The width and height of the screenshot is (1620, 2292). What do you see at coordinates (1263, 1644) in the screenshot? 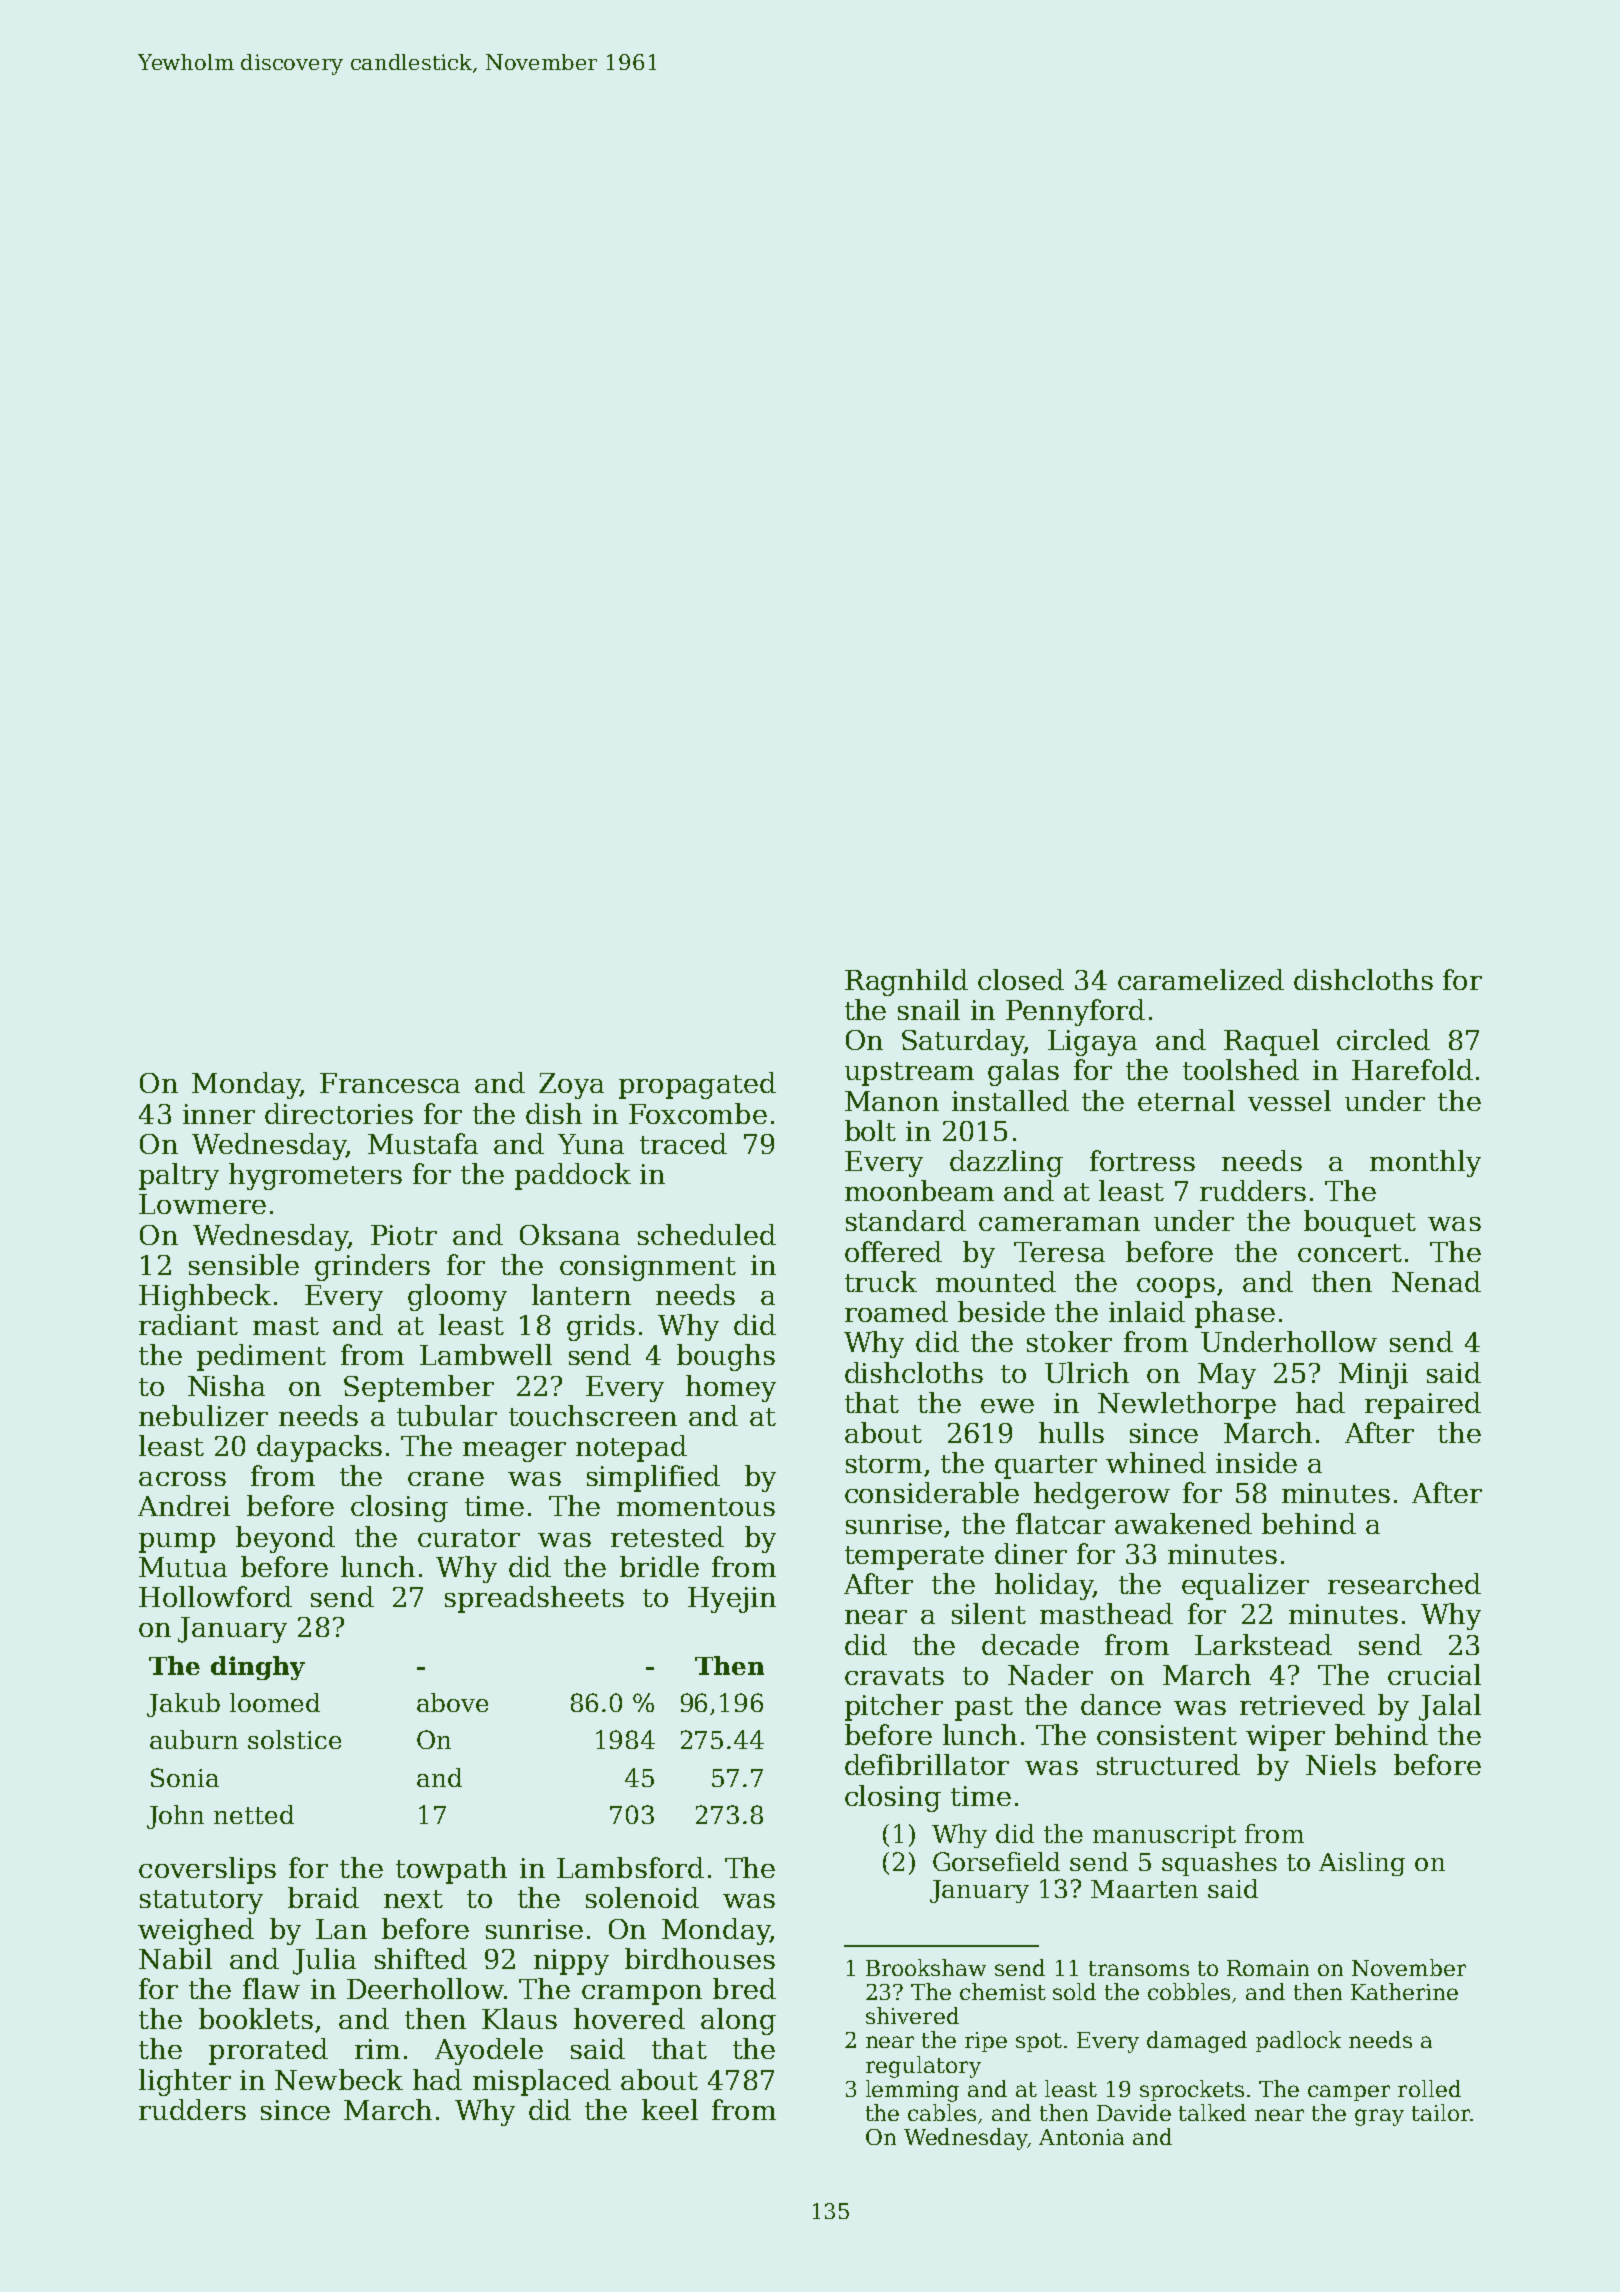
I see `Larkstead` at bounding box center [1263, 1644].
